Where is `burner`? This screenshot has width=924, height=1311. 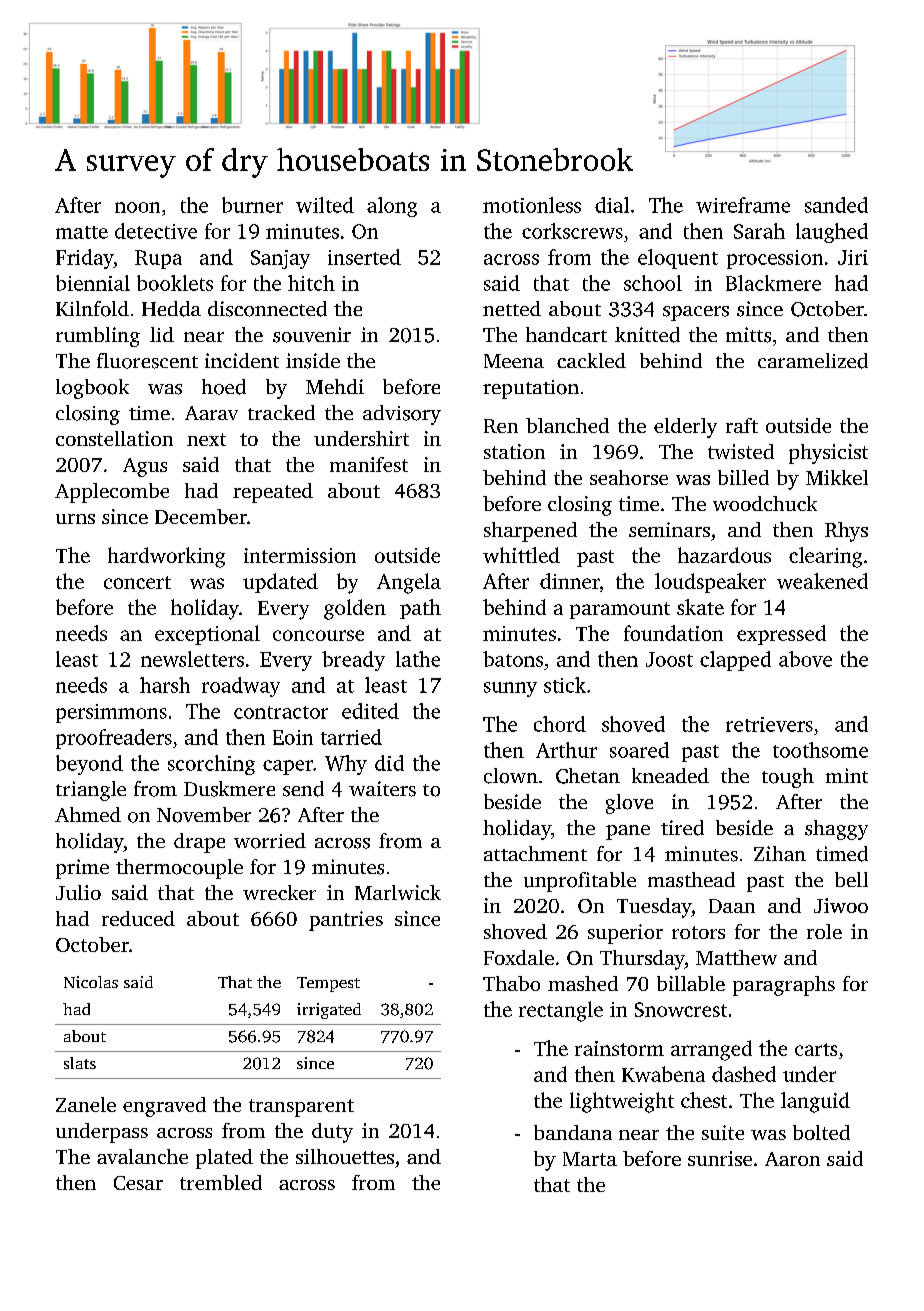 burner is located at coordinates (252, 205).
